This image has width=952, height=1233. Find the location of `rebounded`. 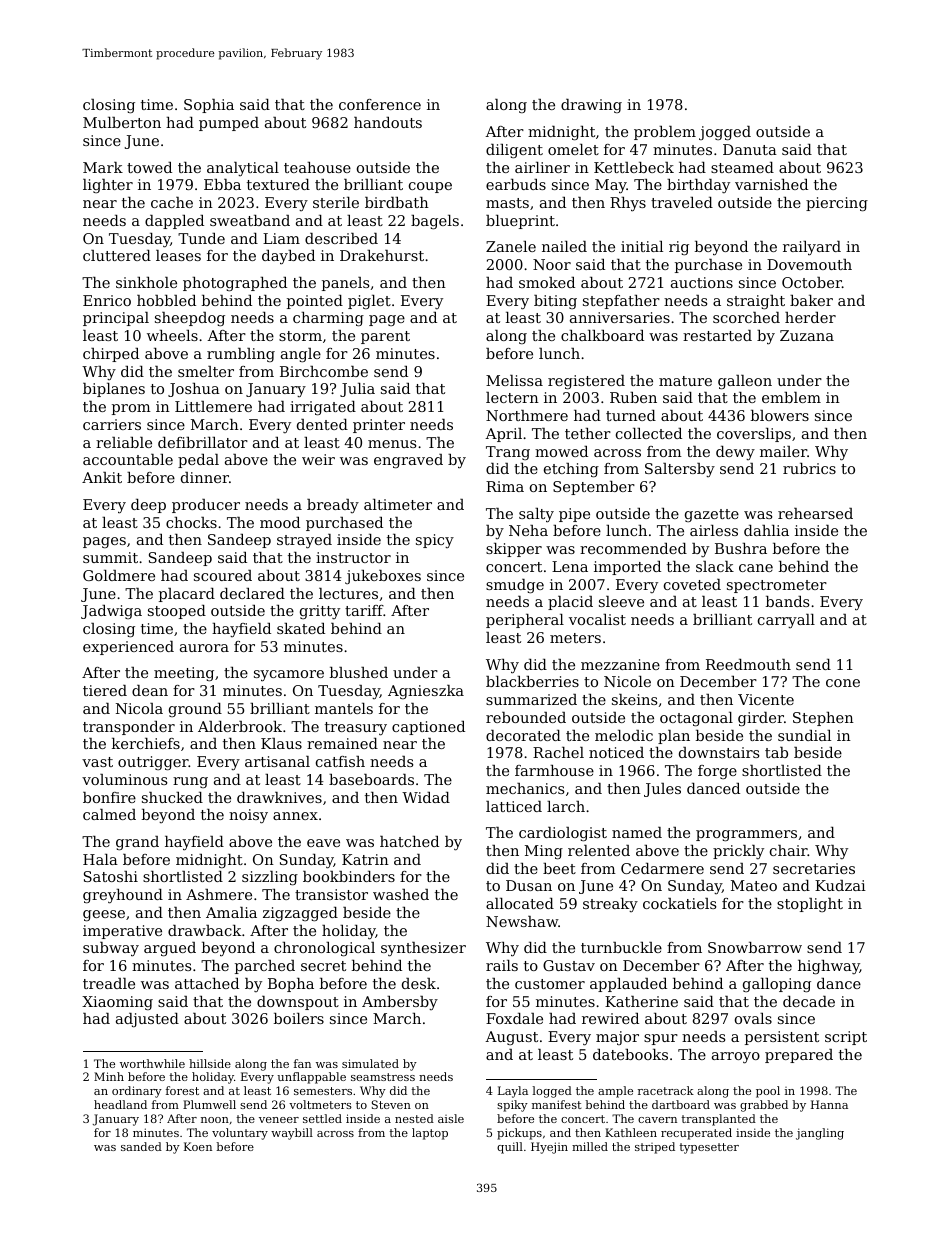

rebounded is located at coordinates (526, 717).
